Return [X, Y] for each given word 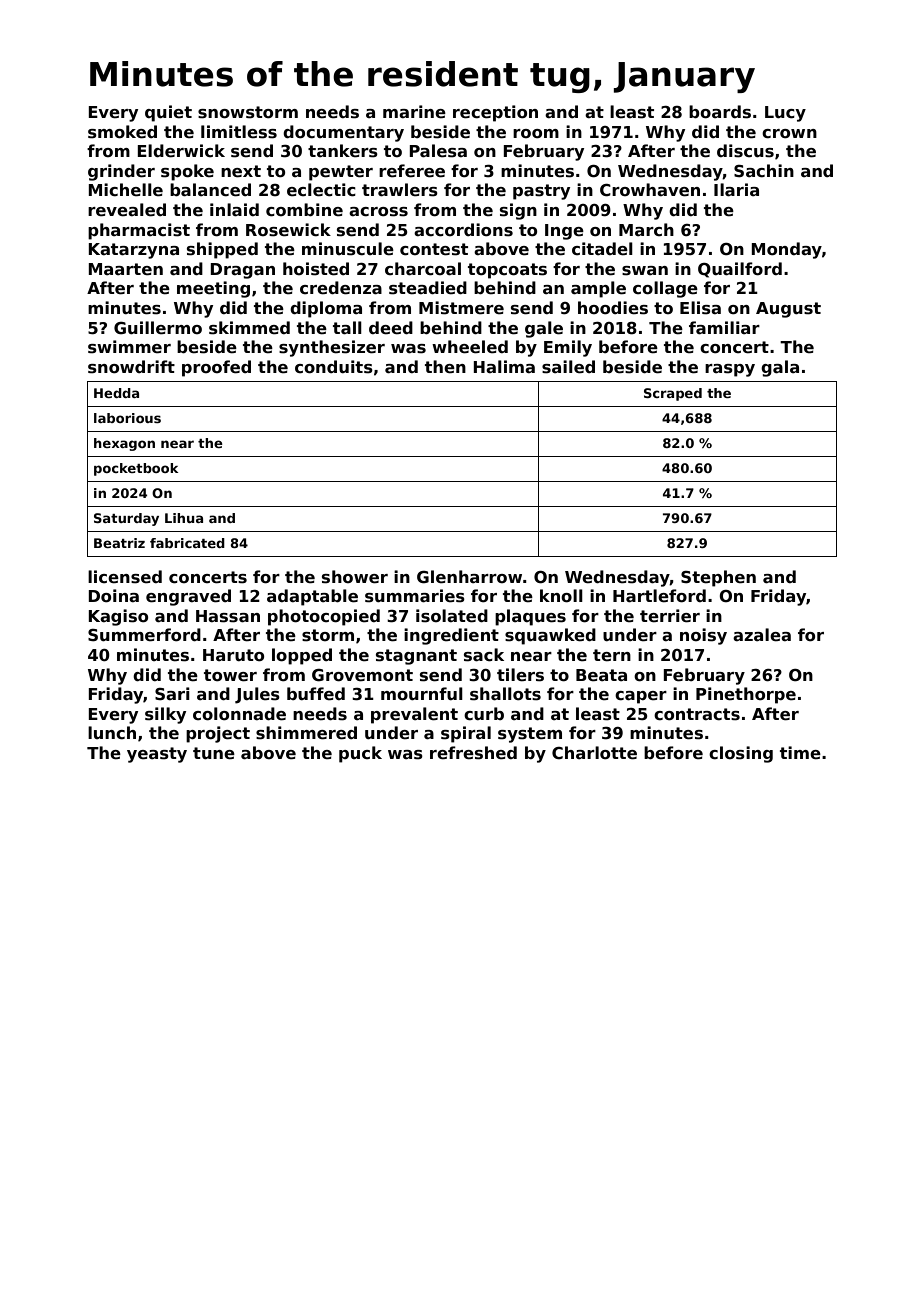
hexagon [124, 444]
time [800, 753]
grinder [121, 172]
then [445, 367]
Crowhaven [650, 190]
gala [780, 368]
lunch [112, 733]
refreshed [473, 753]
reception [495, 113]
